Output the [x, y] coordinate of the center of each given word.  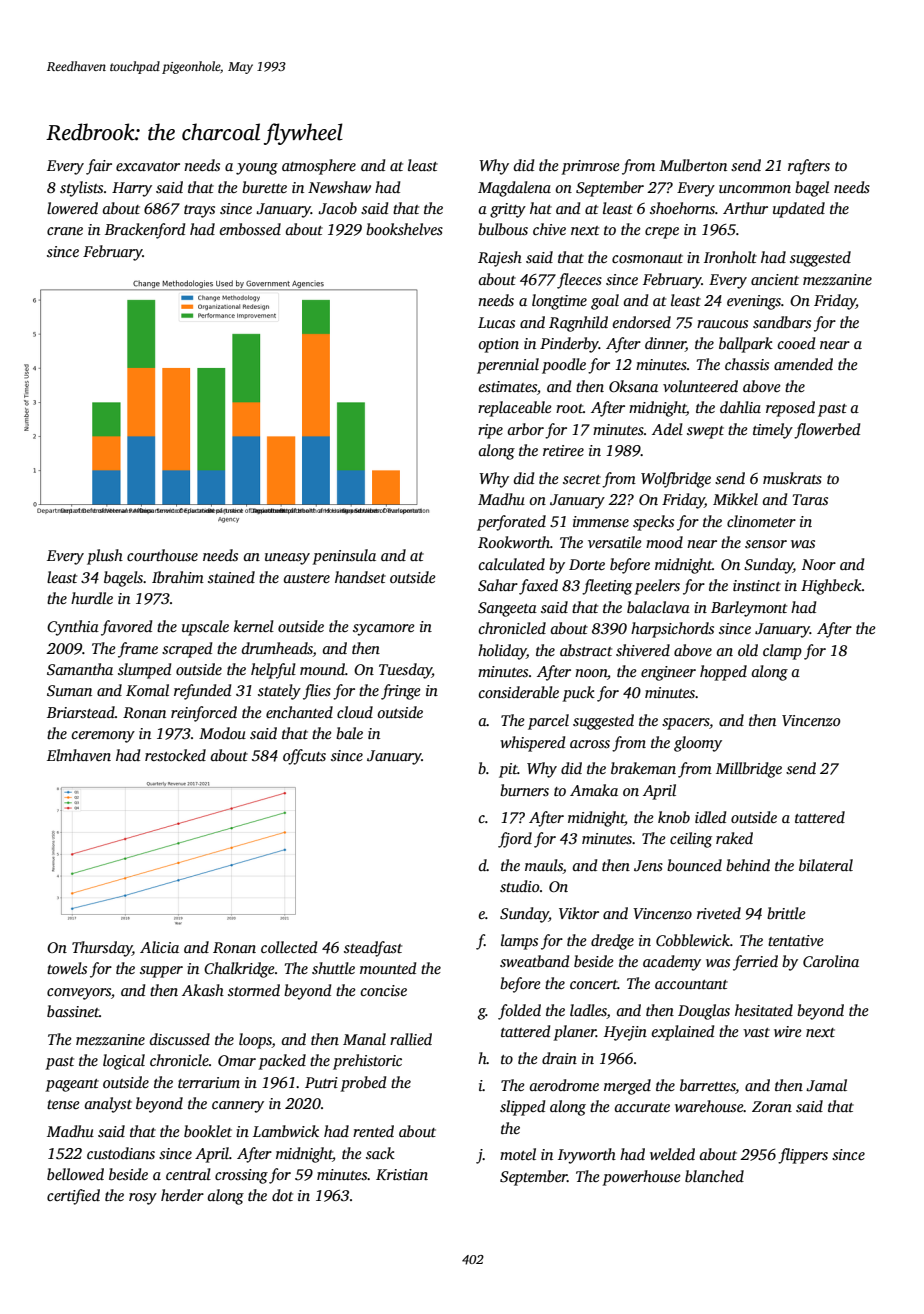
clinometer [761, 521]
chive [549, 229]
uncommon [755, 189]
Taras [810, 499]
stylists [81, 189]
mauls [544, 866]
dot [282, 1195]
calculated [512, 564]
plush [105, 557]
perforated [511, 523]
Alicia [159, 947]
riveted [719, 913]
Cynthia [73, 628]
